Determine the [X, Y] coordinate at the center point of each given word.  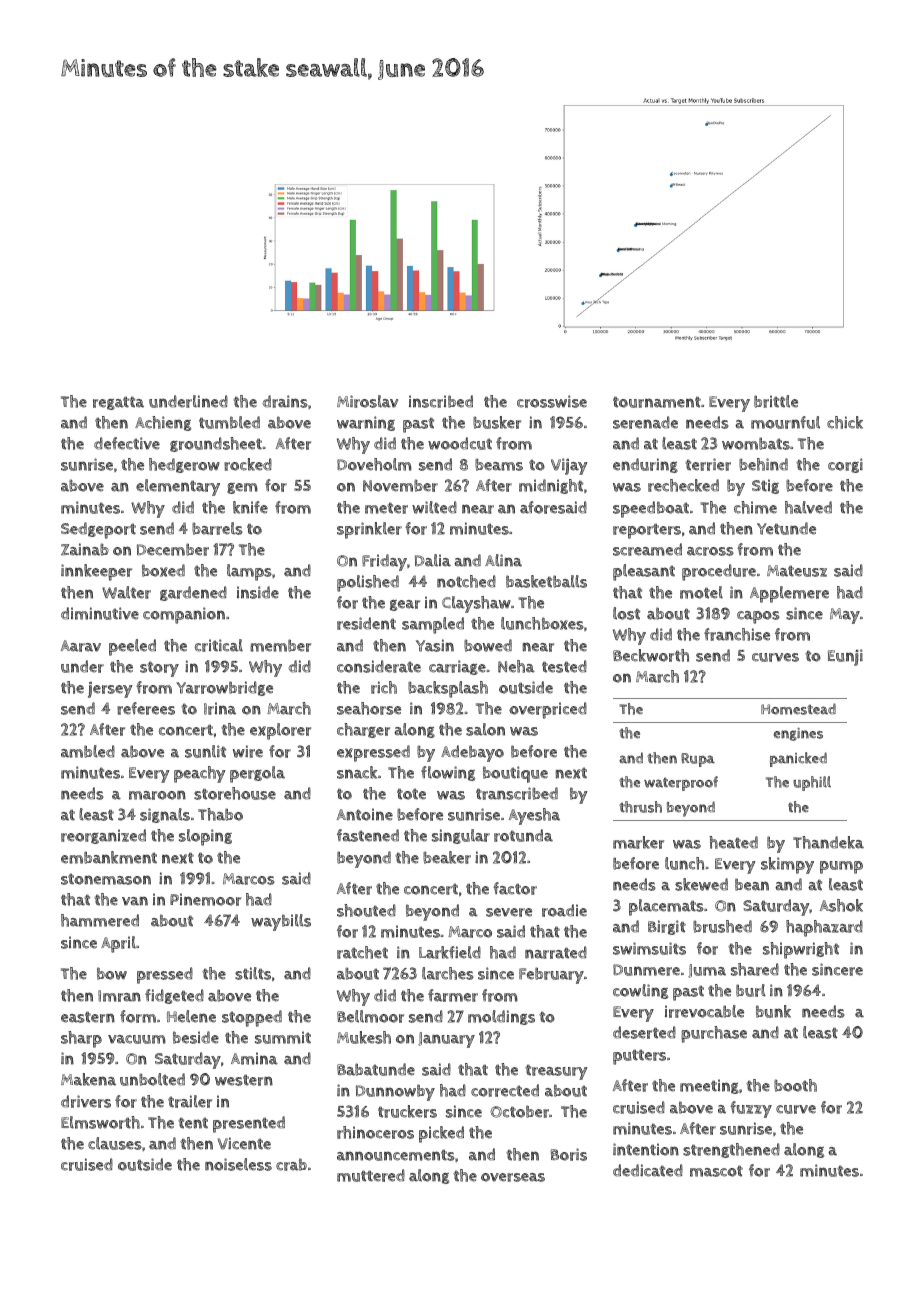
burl [751, 990]
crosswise [552, 401]
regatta [118, 403]
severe [509, 912]
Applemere [789, 594]
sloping [205, 837]
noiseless [238, 1164]
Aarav [80, 646]
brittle [776, 401]
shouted [366, 910]
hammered [100, 920]
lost [626, 613]
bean [752, 884]
